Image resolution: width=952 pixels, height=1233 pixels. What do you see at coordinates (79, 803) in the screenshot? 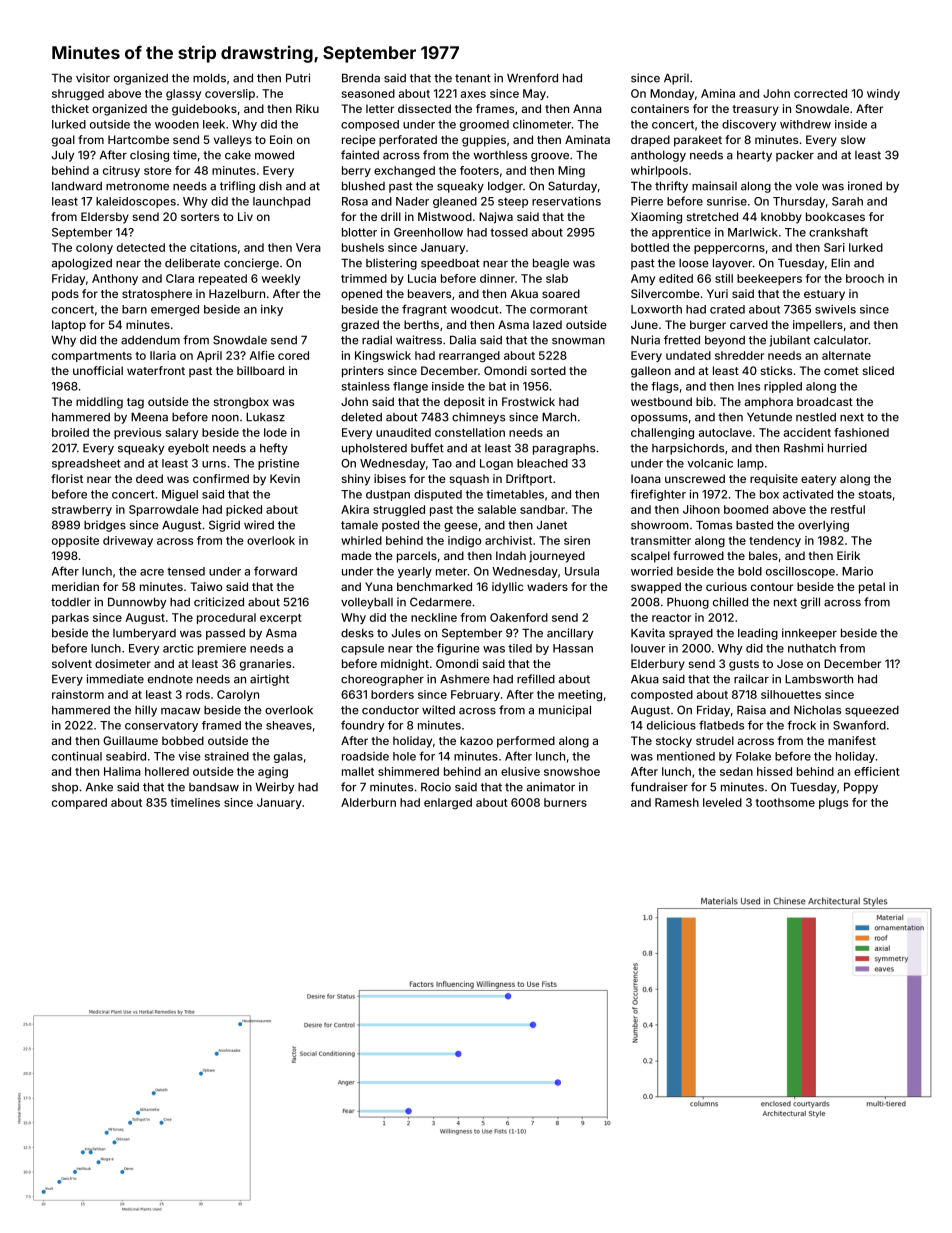
I see `compared` at bounding box center [79, 803].
